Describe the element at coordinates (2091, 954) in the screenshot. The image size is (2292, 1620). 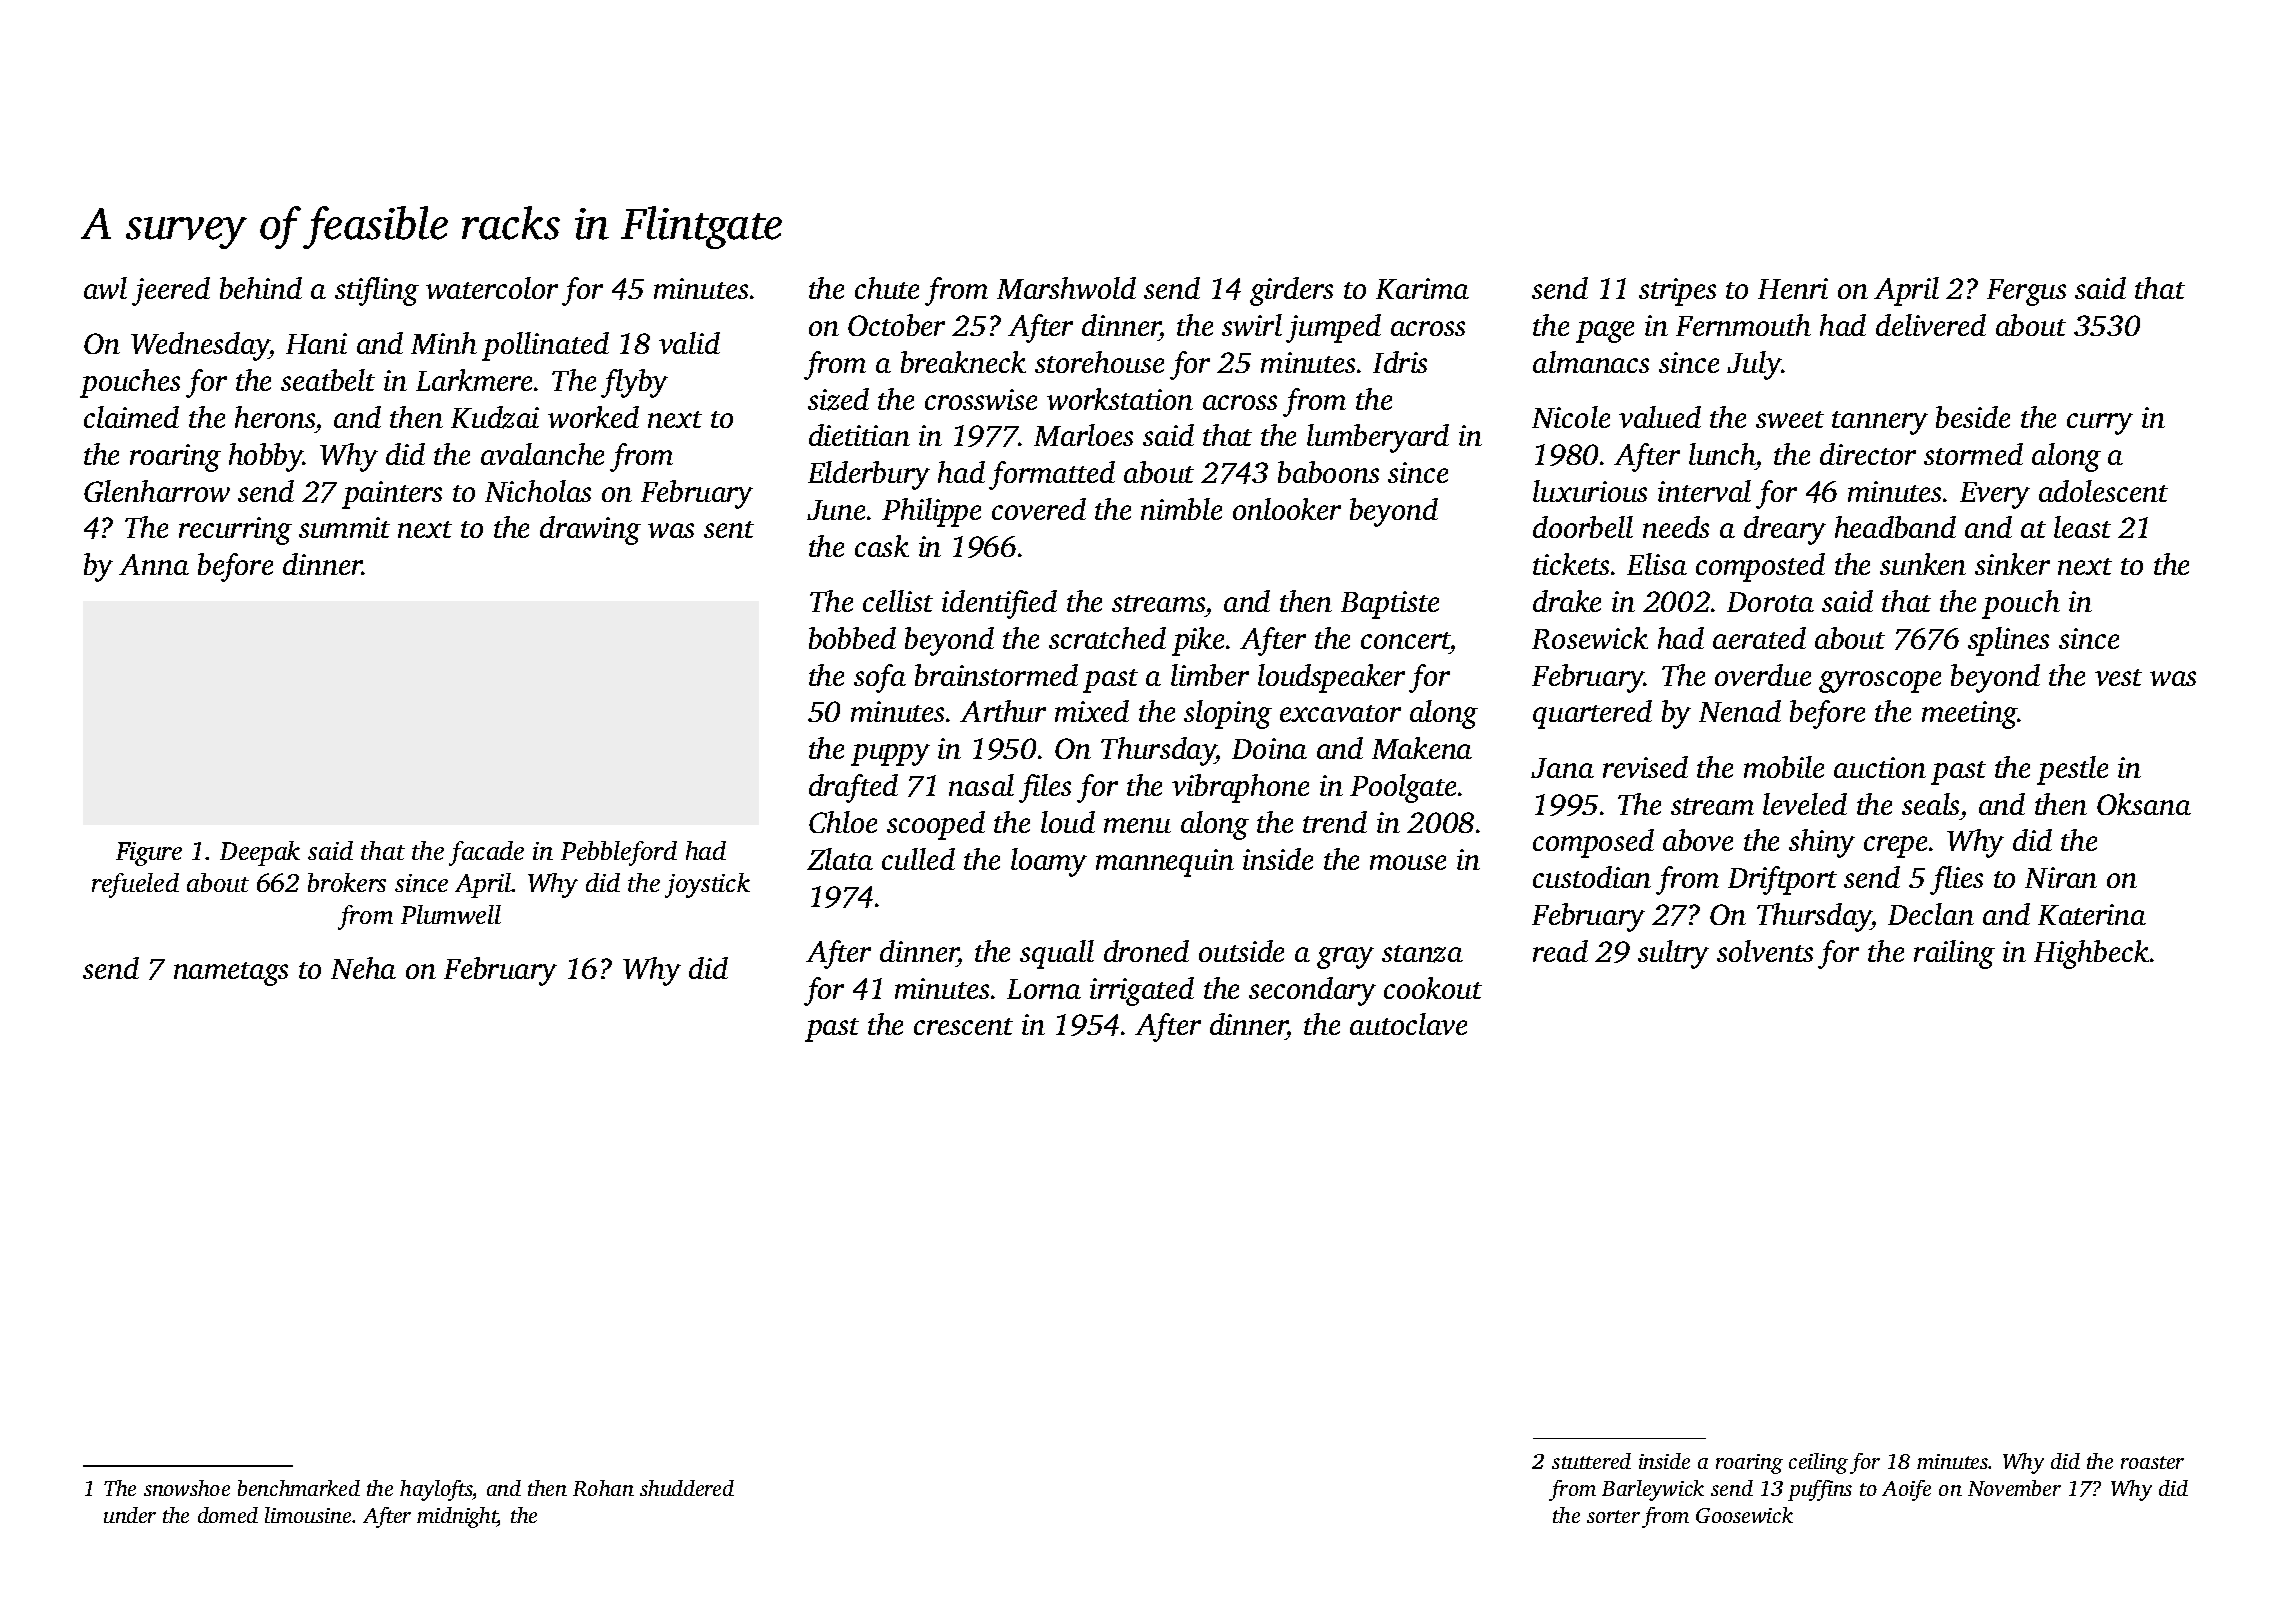
I see `Highbeck` at that location.
